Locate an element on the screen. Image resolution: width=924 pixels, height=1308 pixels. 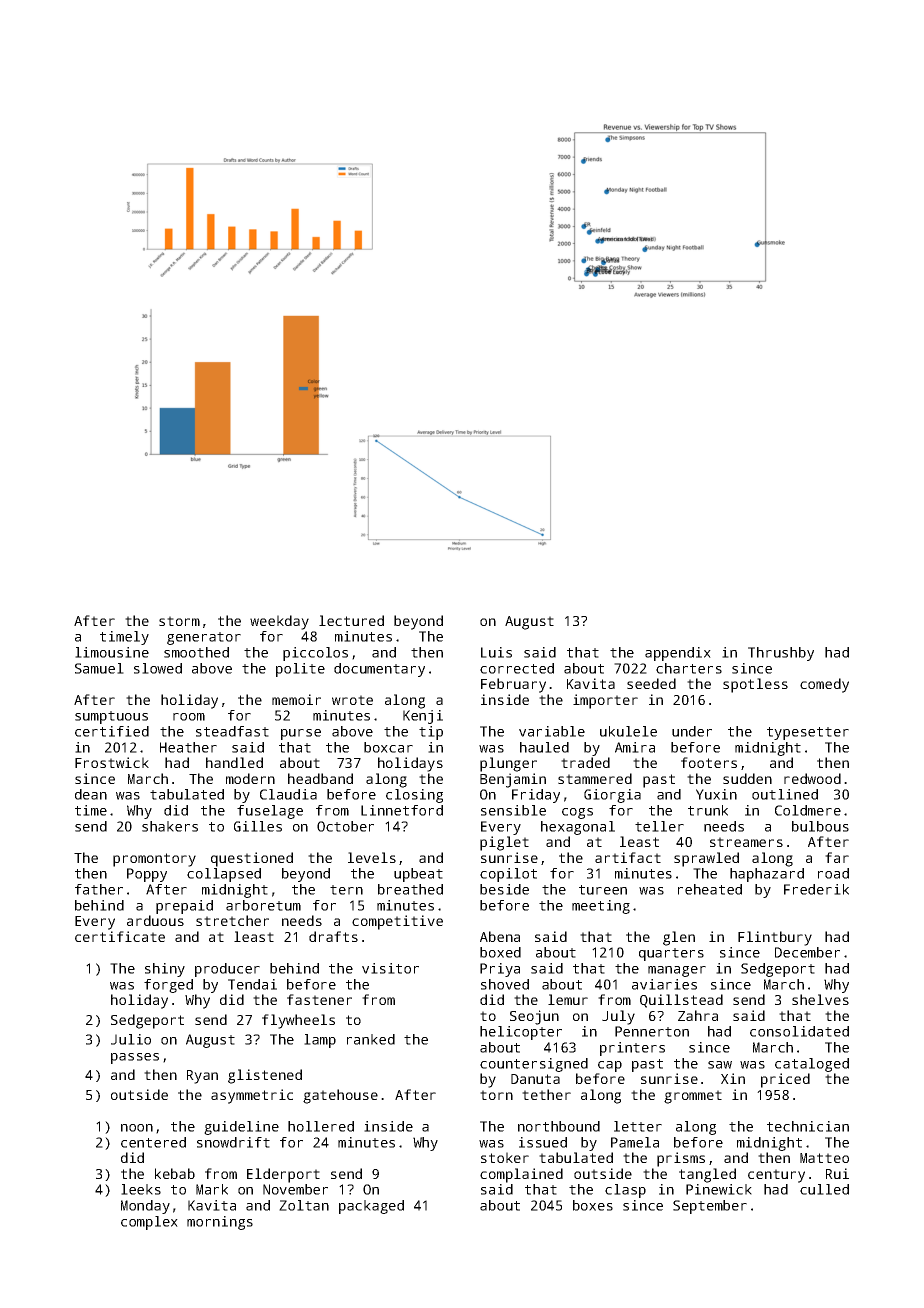
Frostwick is located at coordinates (112, 762).
